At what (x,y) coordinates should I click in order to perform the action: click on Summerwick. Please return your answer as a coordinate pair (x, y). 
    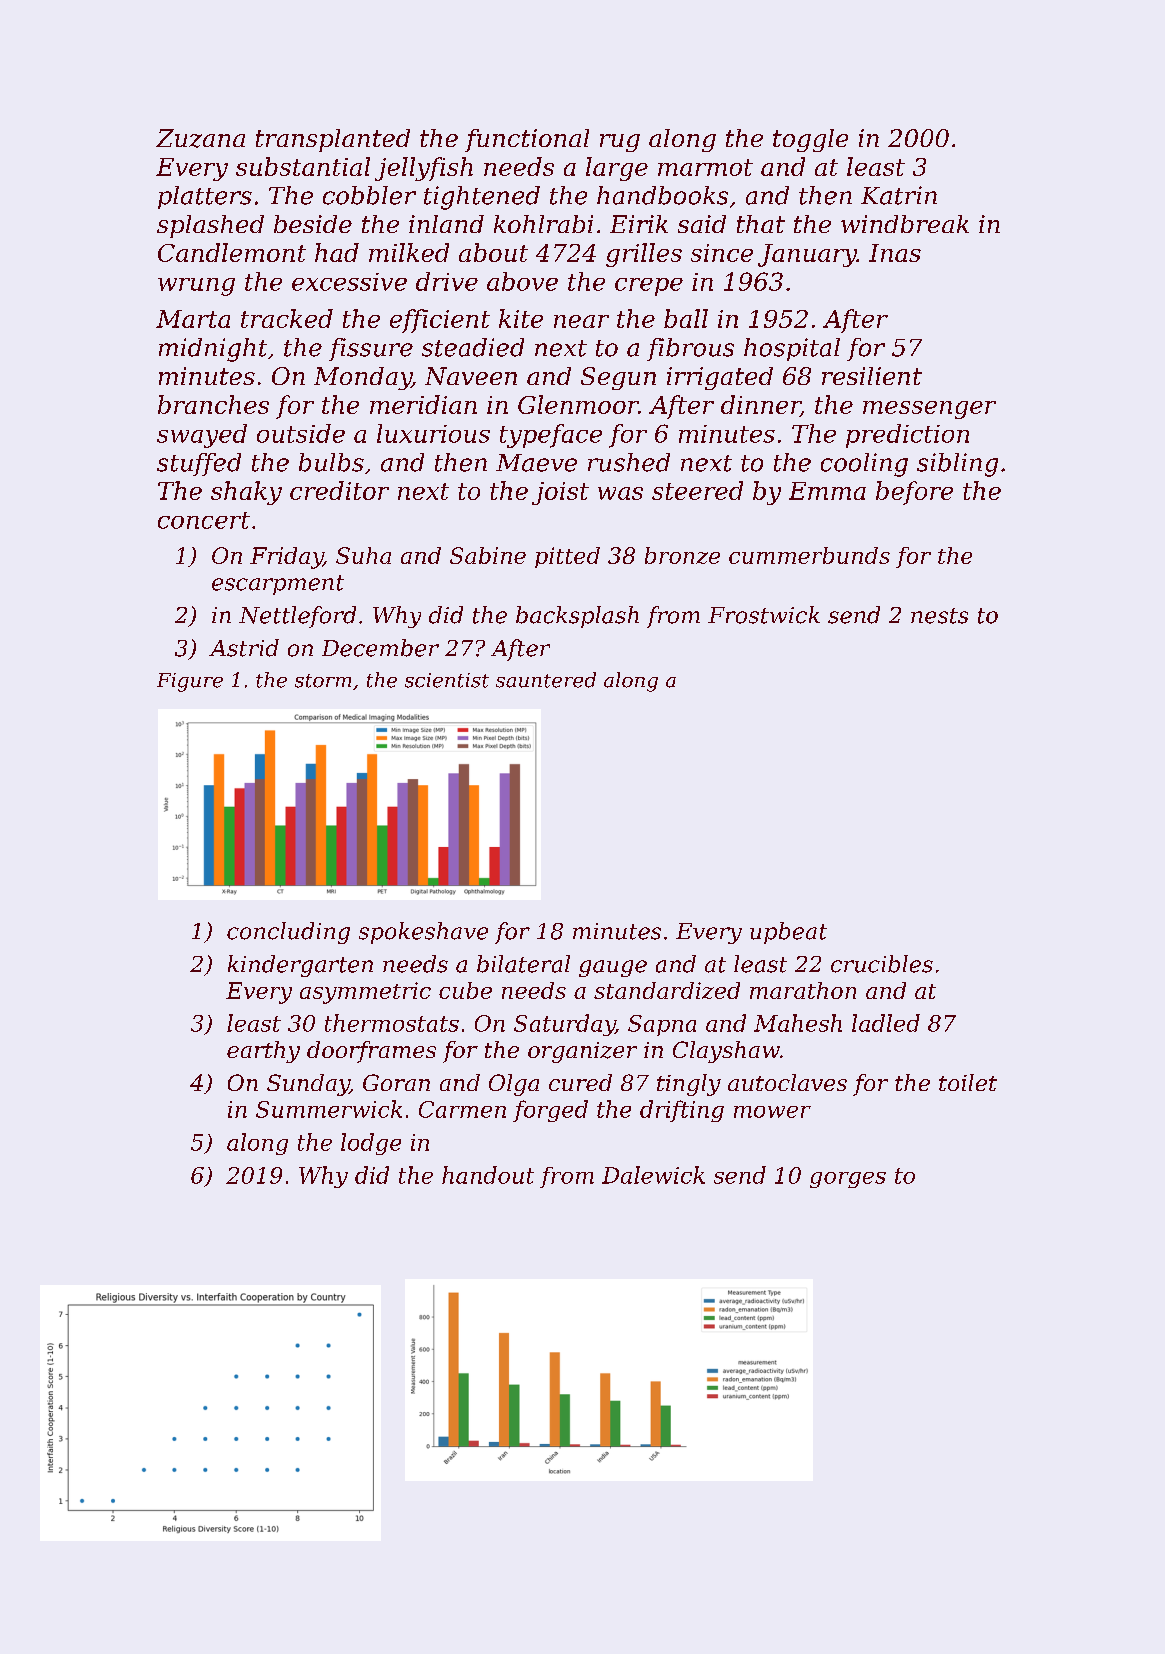
    Looking at the image, I should click on (329, 1109).
